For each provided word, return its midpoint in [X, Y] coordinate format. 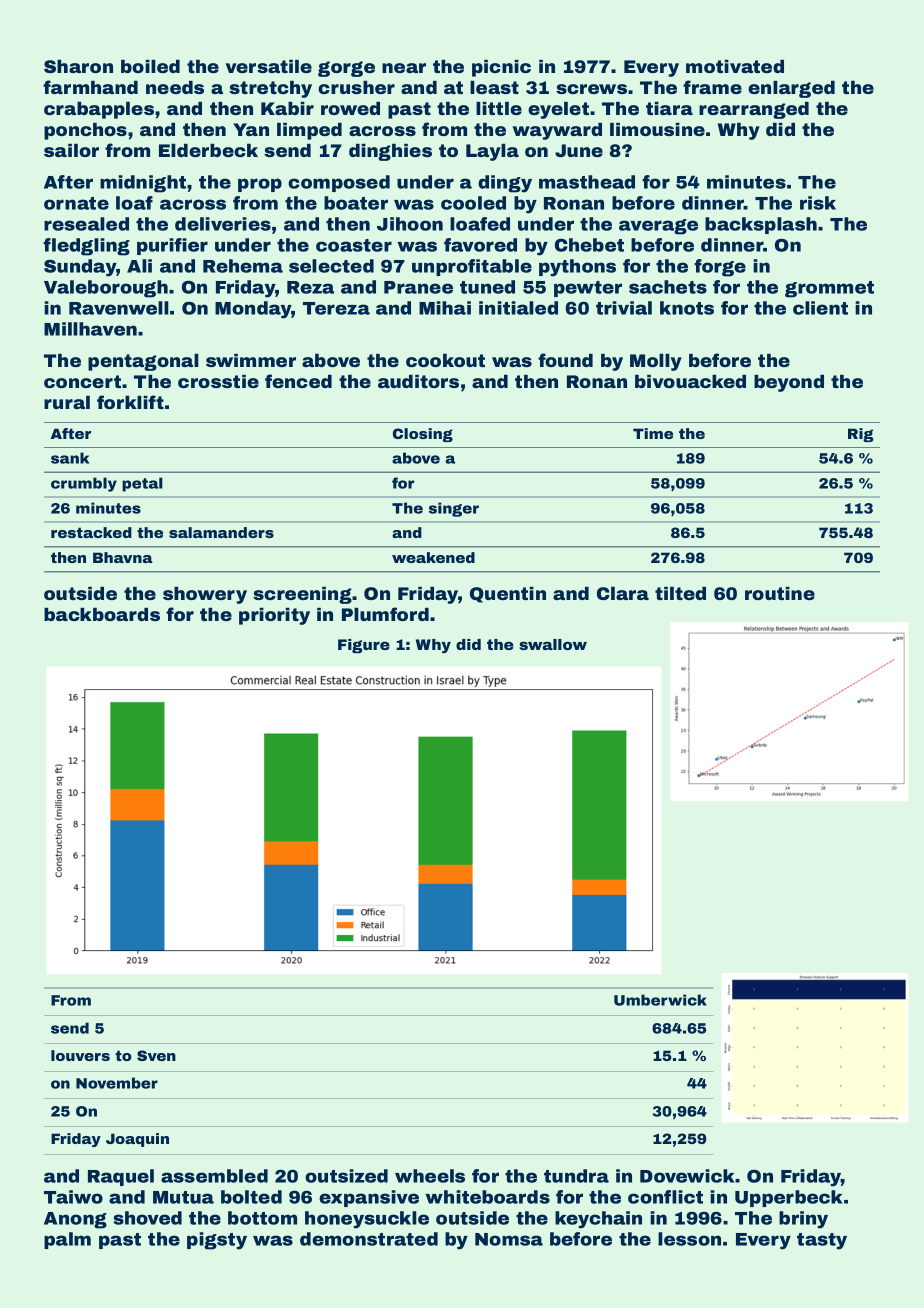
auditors [418, 381]
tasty [822, 1241]
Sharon [78, 66]
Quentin [508, 595]
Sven [156, 1055]
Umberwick [660, 1000]
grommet [829, 289]
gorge [346, 69]
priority [274, 616]
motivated [735, 66]
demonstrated [369, 1239]
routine [780, 593]
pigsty [217, 1241]
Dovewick [687, 1176]
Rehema [243, 266]
